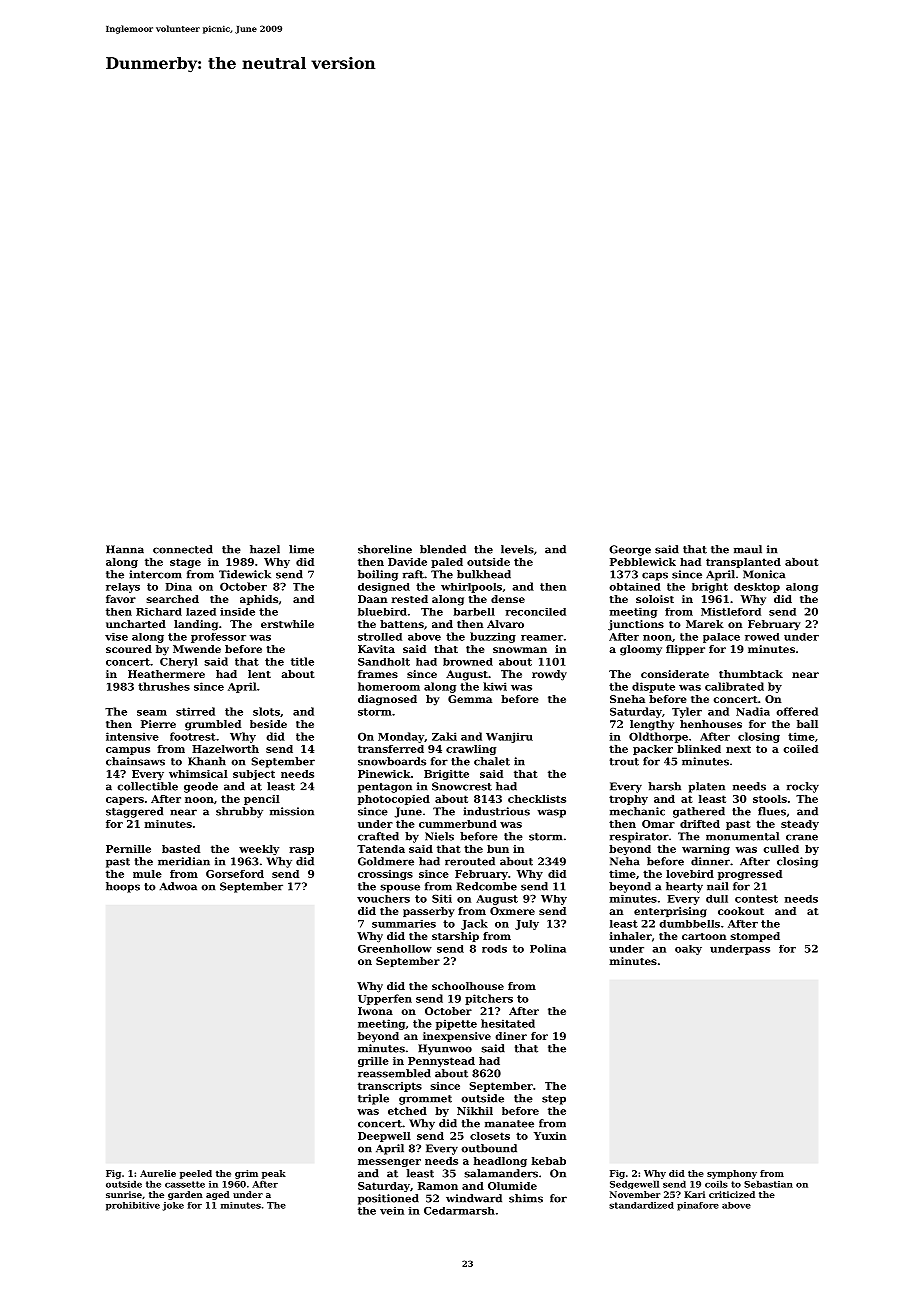 Image resolution: width=924 pixels, height=1308 pixels. What do you see at coordinates (173, 1206) in the page?
I see `joke` at bounding box center [173, 1206].
